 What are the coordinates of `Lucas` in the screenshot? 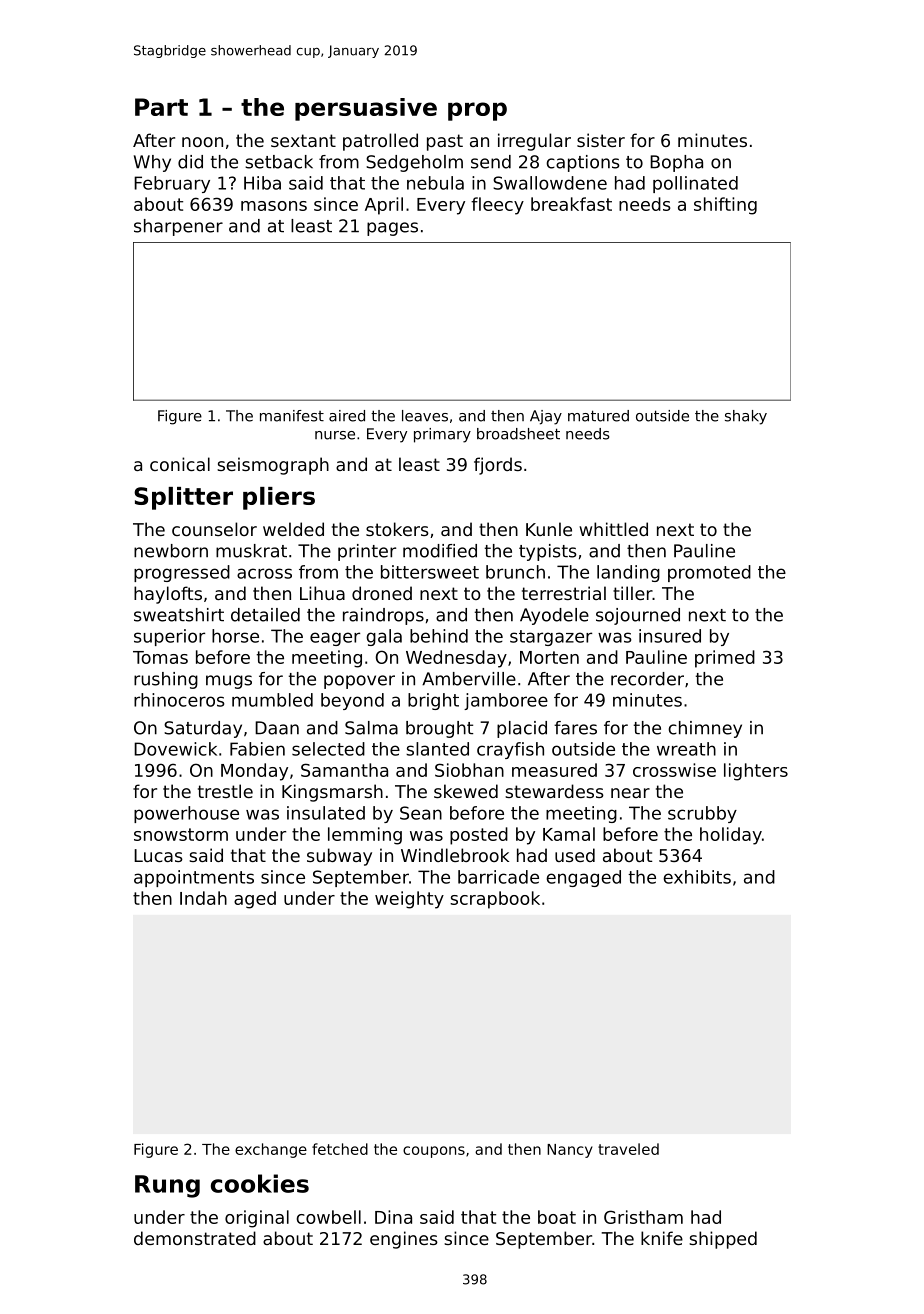 It's located at (158, 855).
